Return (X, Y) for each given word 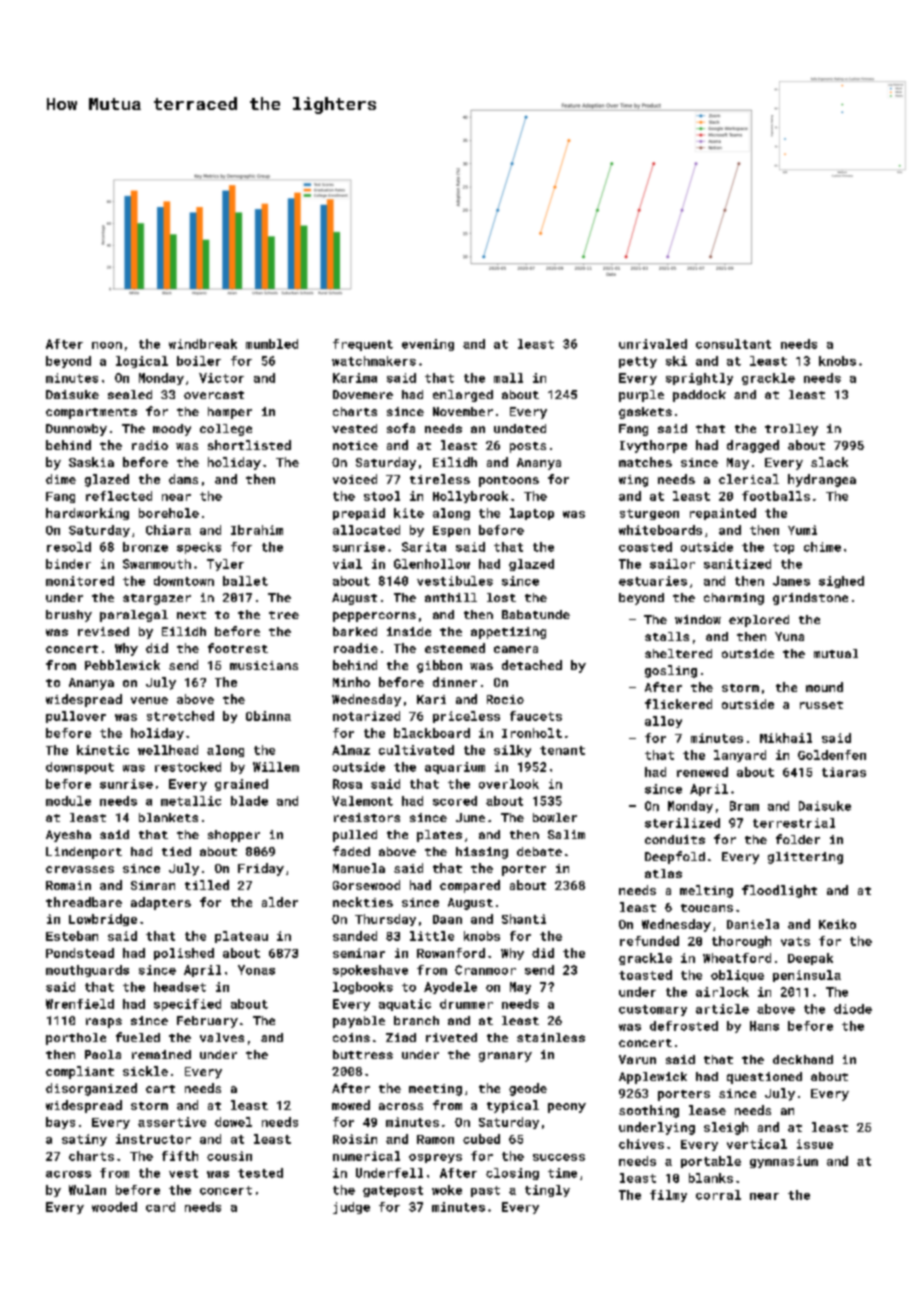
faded (351, 851)
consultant (733, 344)
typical (513, 1106)
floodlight (779, 891)
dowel (233, 1122)
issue (815, 1144)
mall (508, 378)
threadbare (84, 902)
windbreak (203, 344)
